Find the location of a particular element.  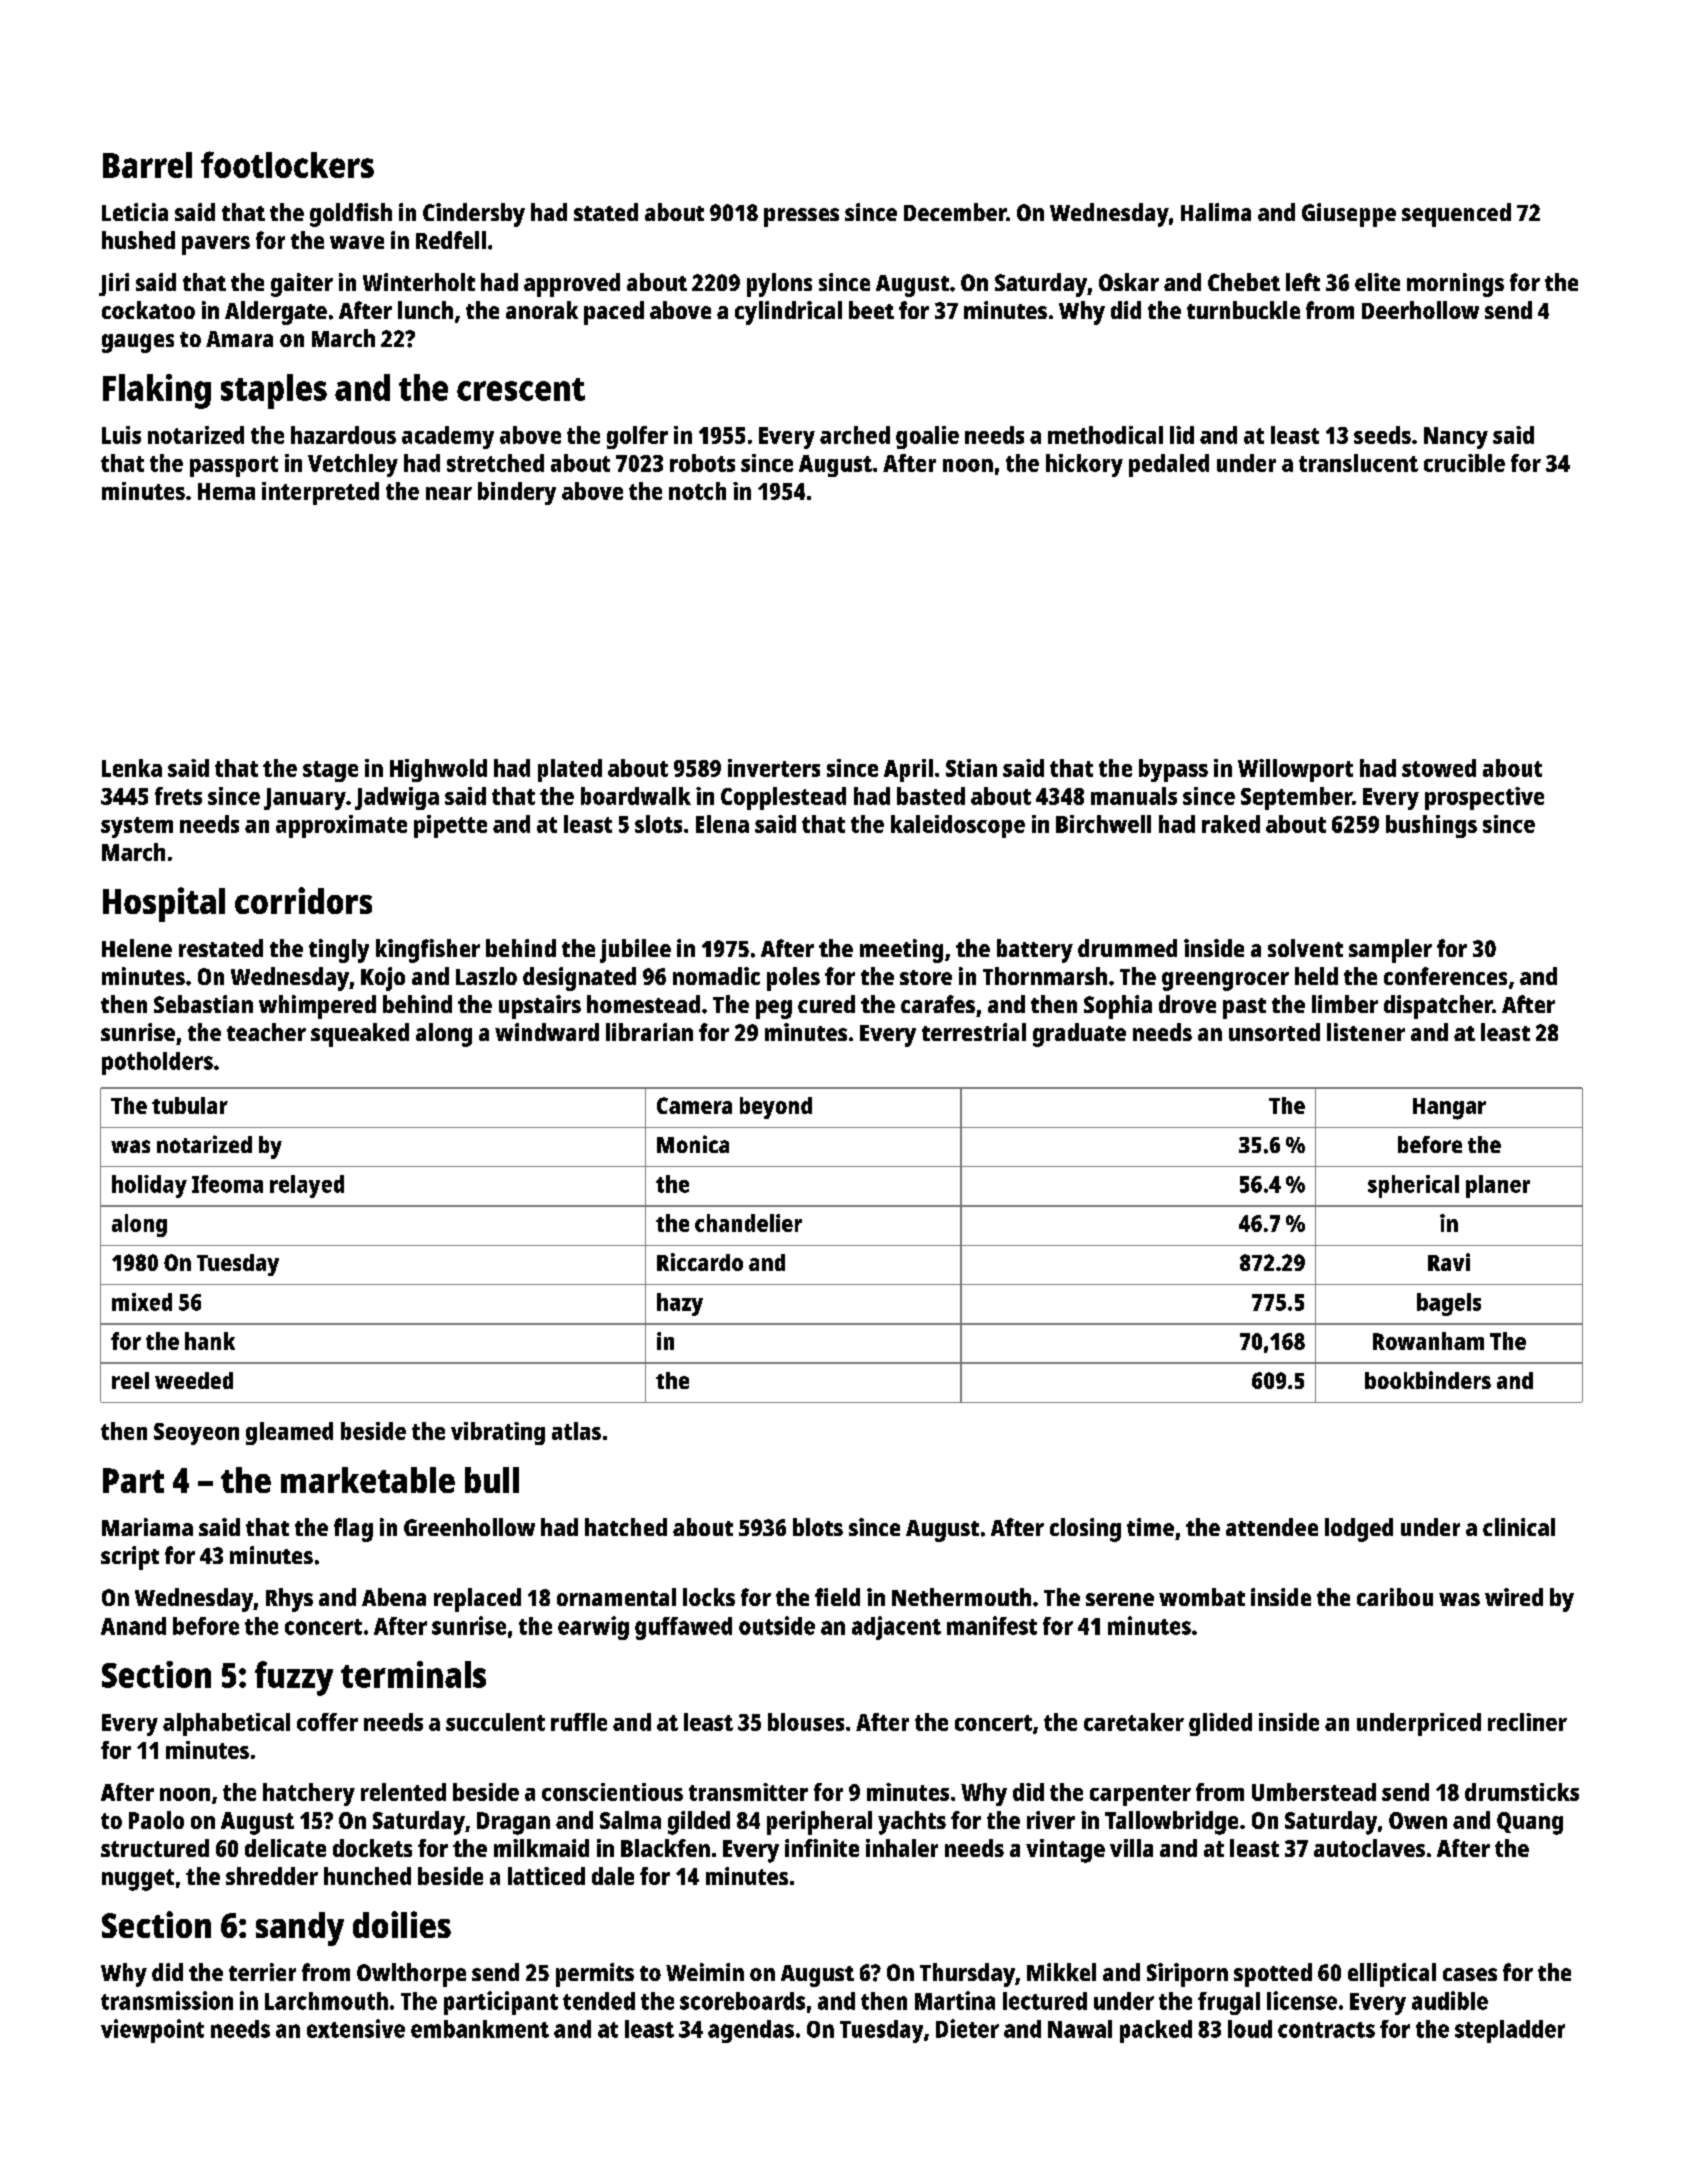

bypass is located at coordinates (1173, 770).
